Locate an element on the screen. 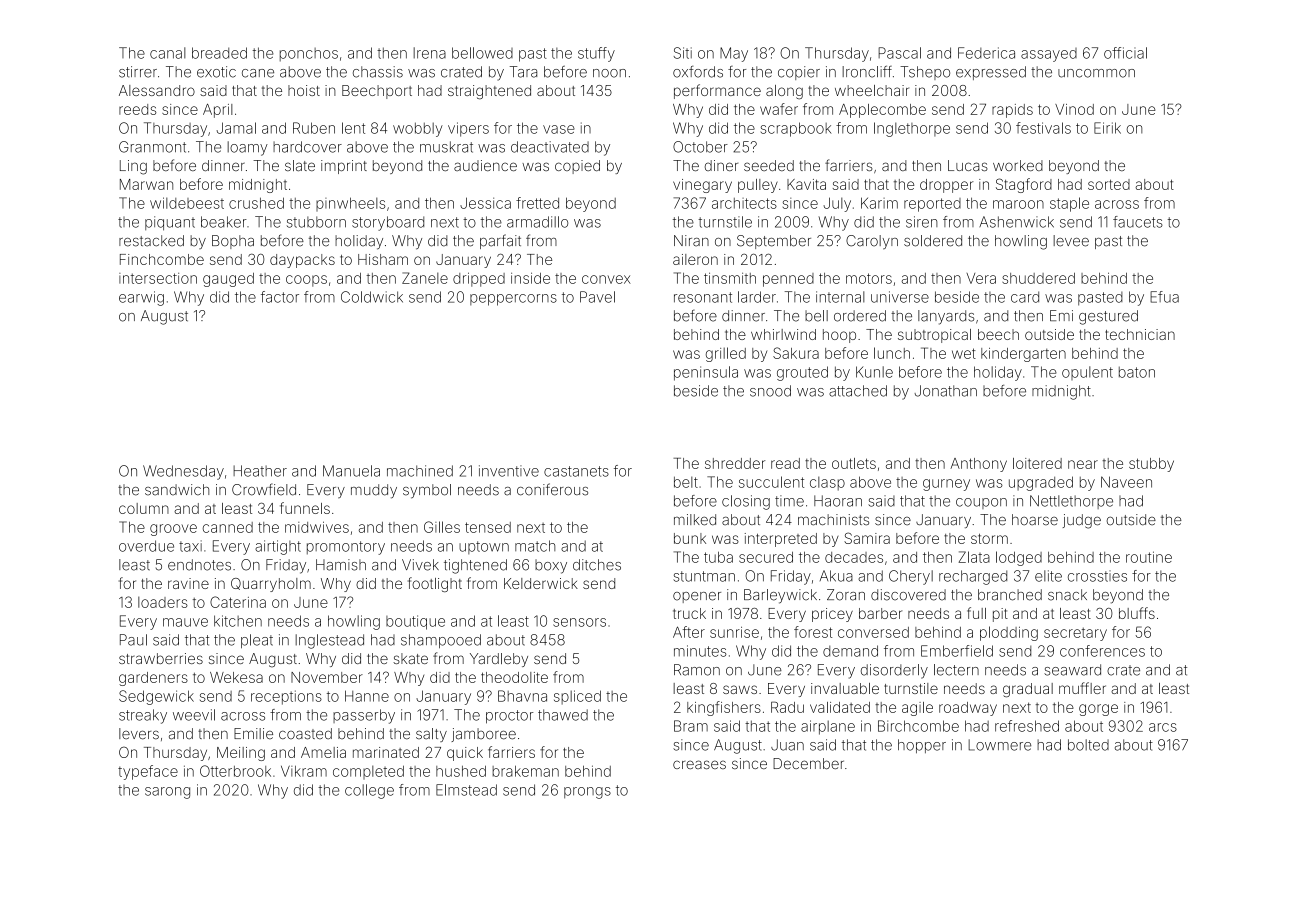 This screenshot has width=1308, height=924. Marwan is located at coordinates (146, 184).
